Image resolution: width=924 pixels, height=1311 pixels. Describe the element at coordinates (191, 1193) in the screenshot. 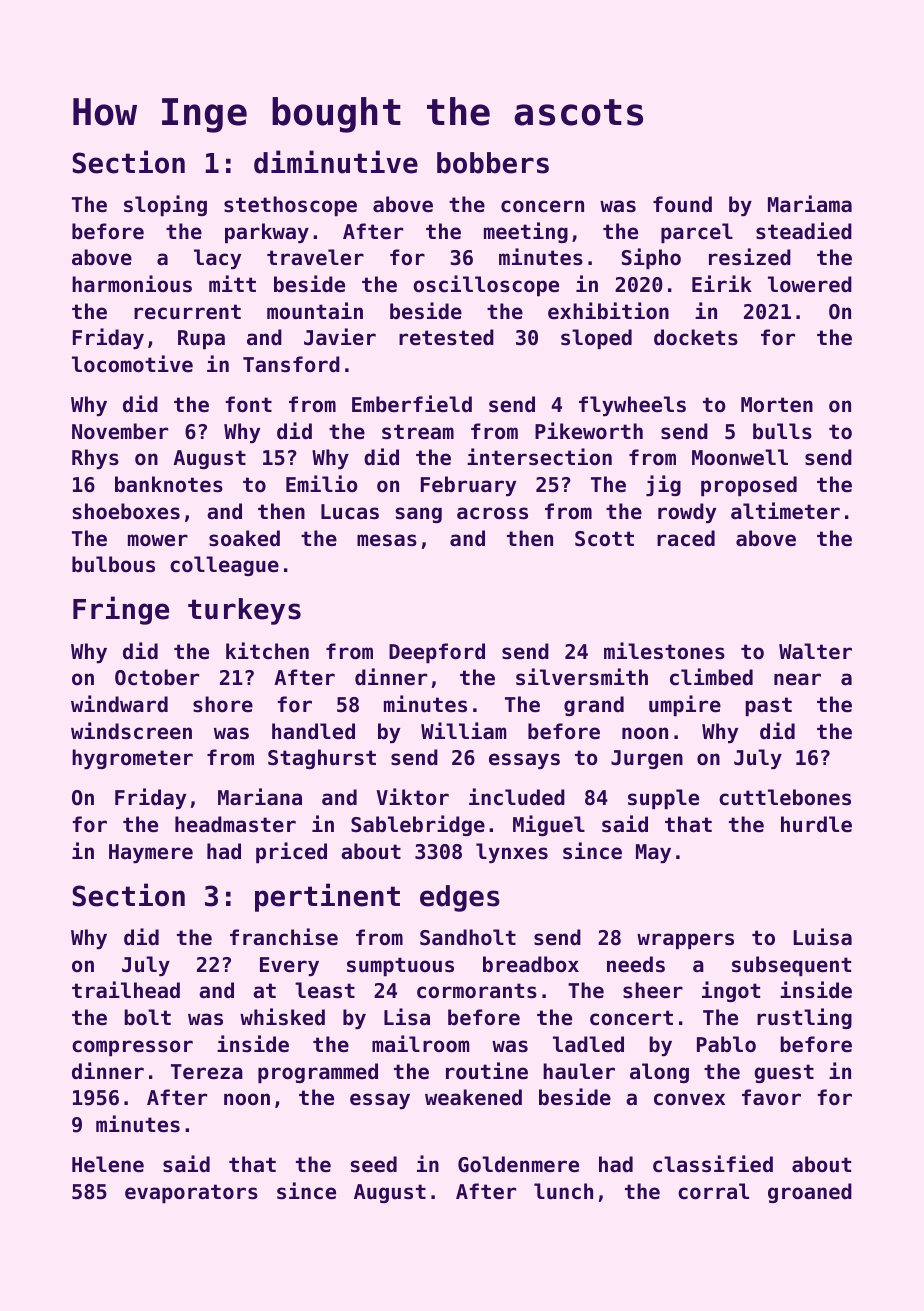

I see `evaporators` at that location.
